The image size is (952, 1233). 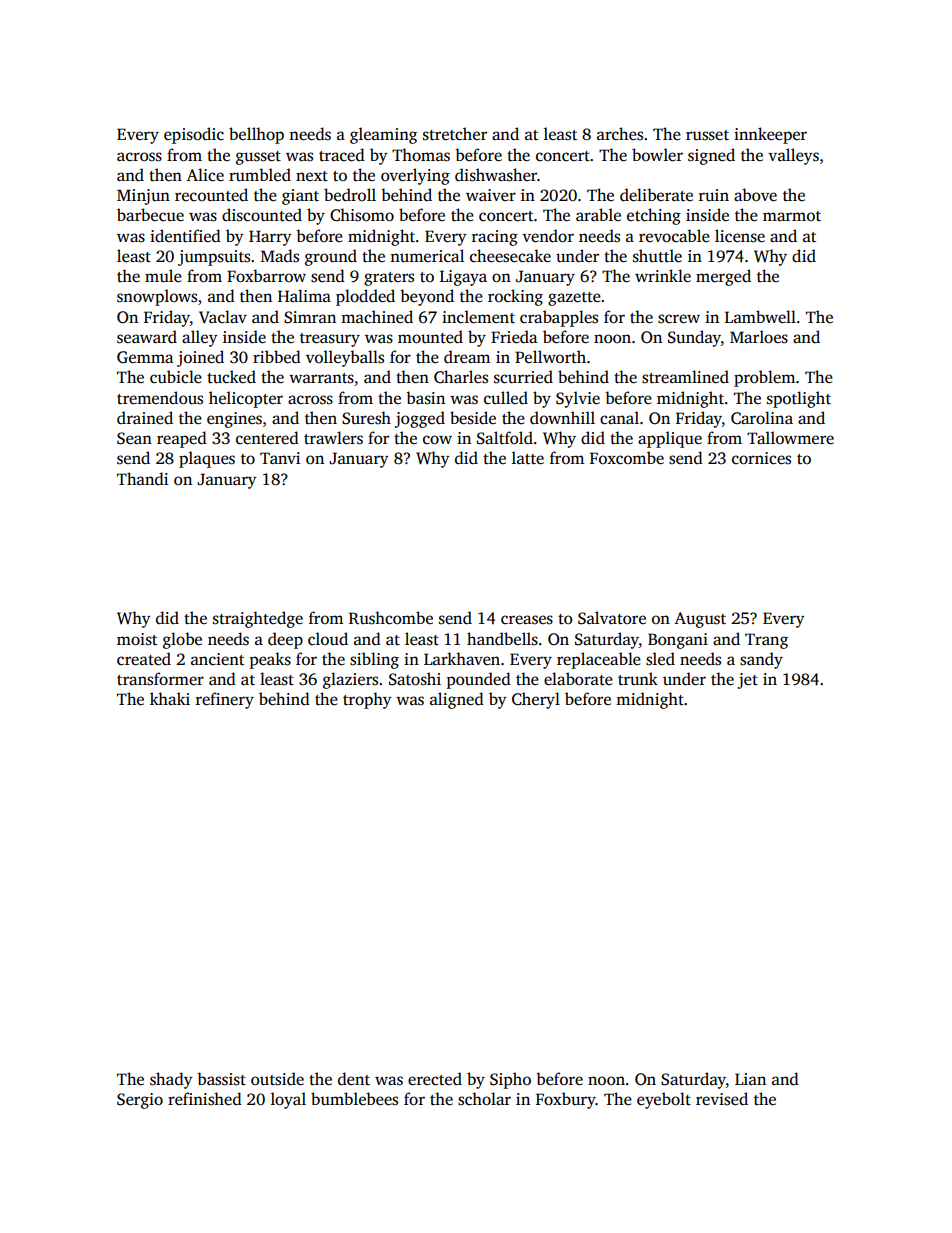 What do you see at coordinates (678, 641) in the image?
I see `Bongani` at bounding box center [678, 641].
